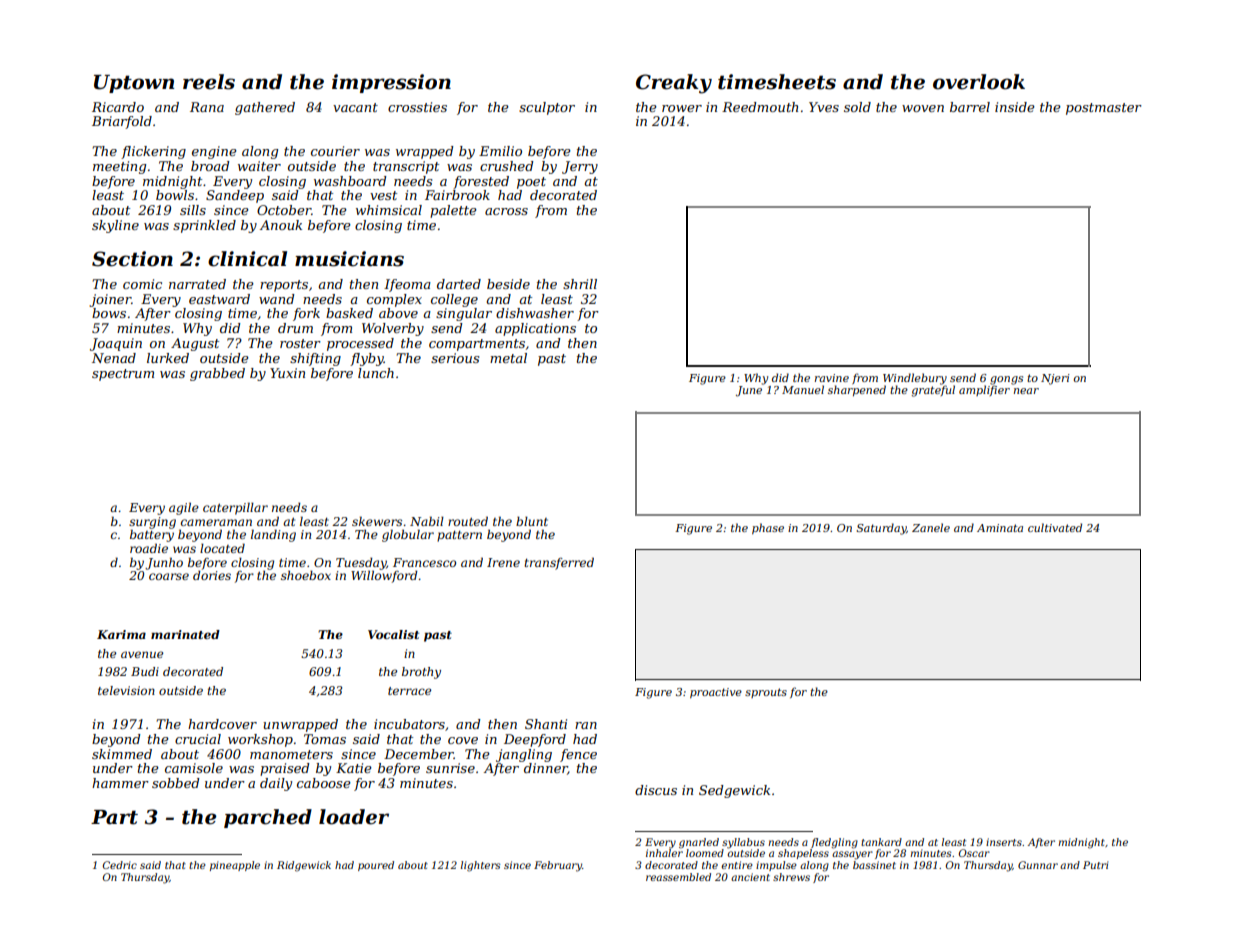 The height and width of the image is (952, 1233). Describe the element at coordinates (1055, 527) in the image. I see `cultivated` at that location.
